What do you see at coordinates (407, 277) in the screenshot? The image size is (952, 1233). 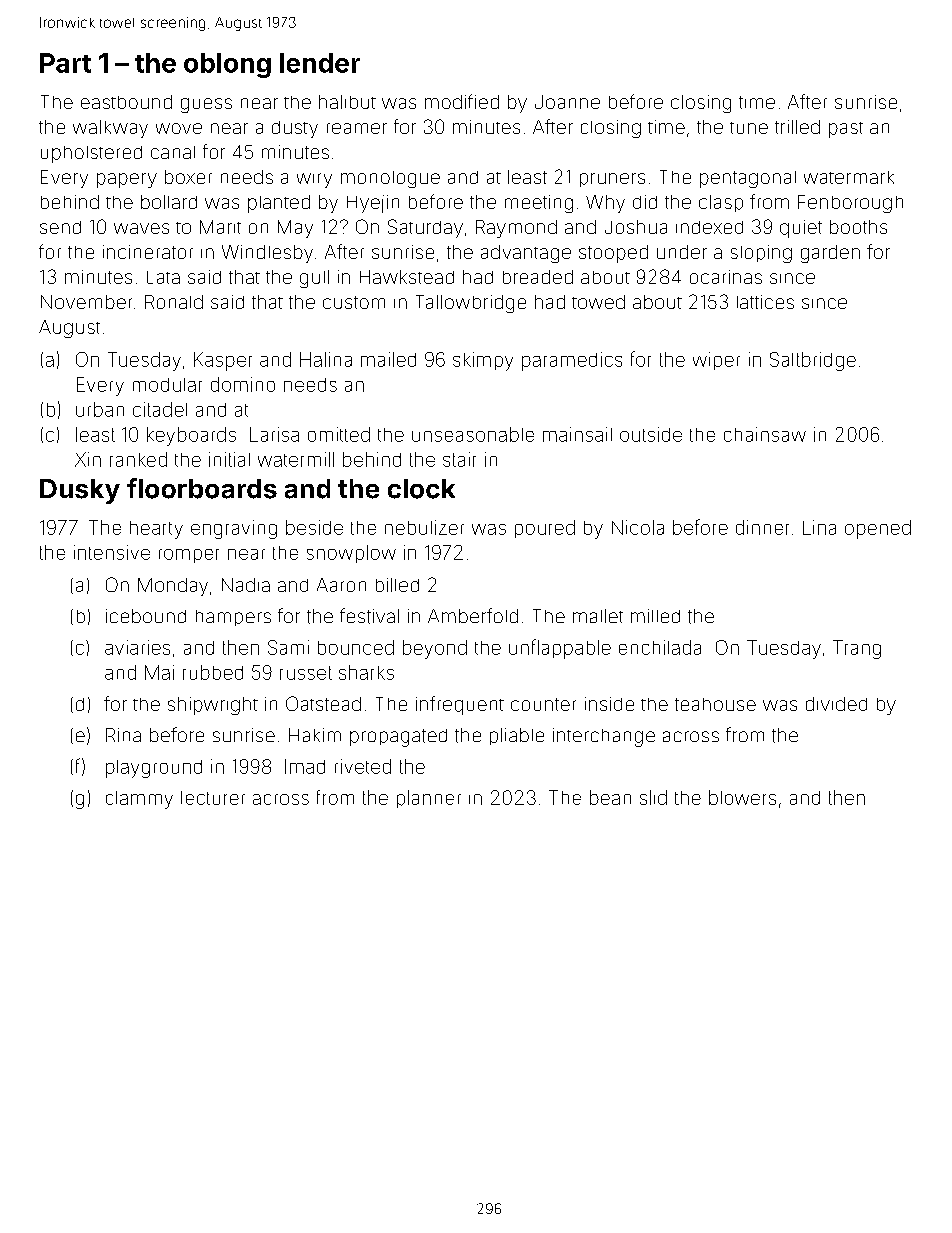 I see `Hawkstead` at bounding box center [407, 277].
